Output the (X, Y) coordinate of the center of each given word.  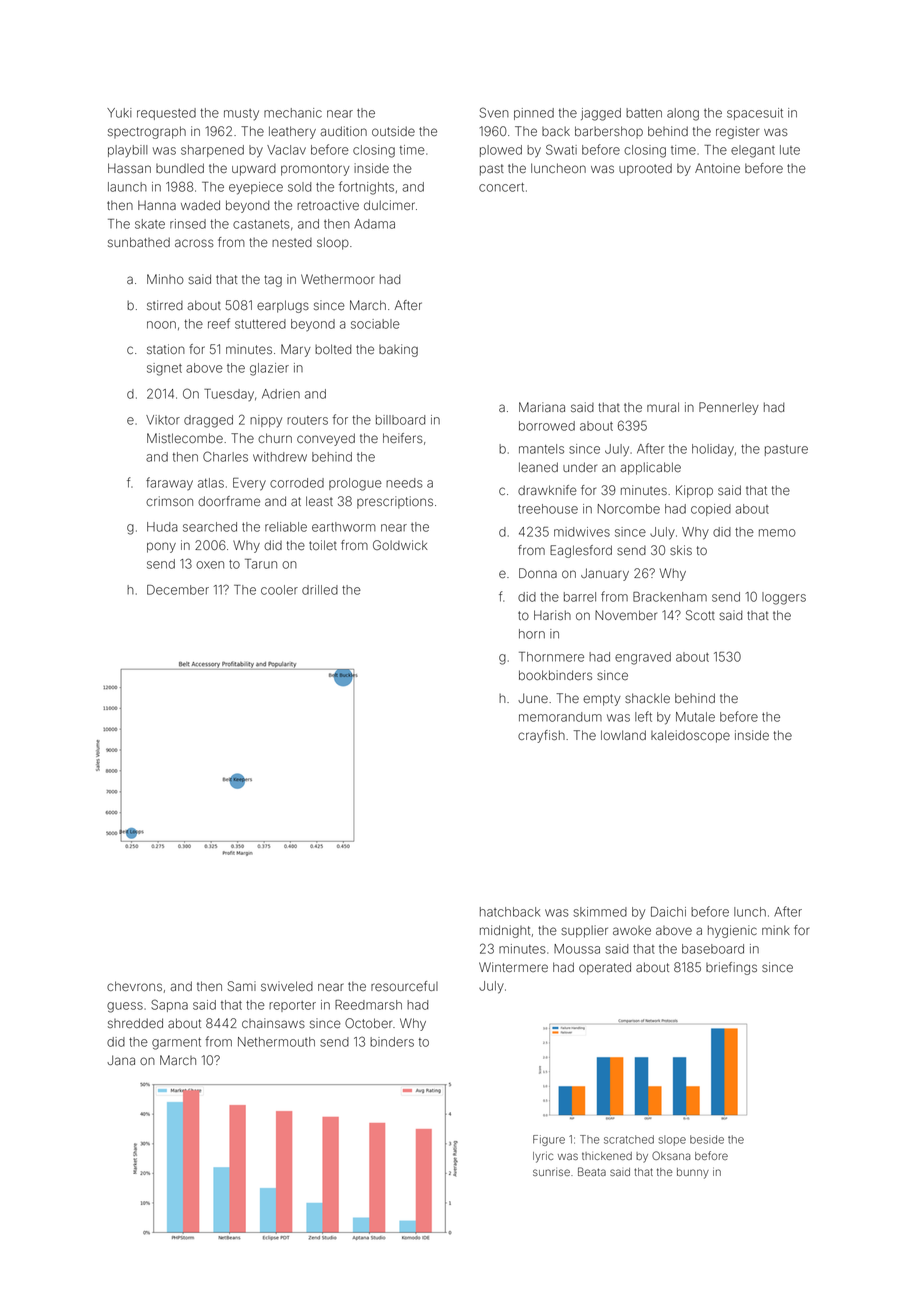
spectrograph (147, 132)
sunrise (551, 1172)
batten (644, 113)
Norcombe (628, 509)
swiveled (287, 986)
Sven (494, 112)
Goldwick (400, 545)
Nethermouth (276, 1042)
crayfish (541, 736)
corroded (297, 483)
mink (776, 930)
